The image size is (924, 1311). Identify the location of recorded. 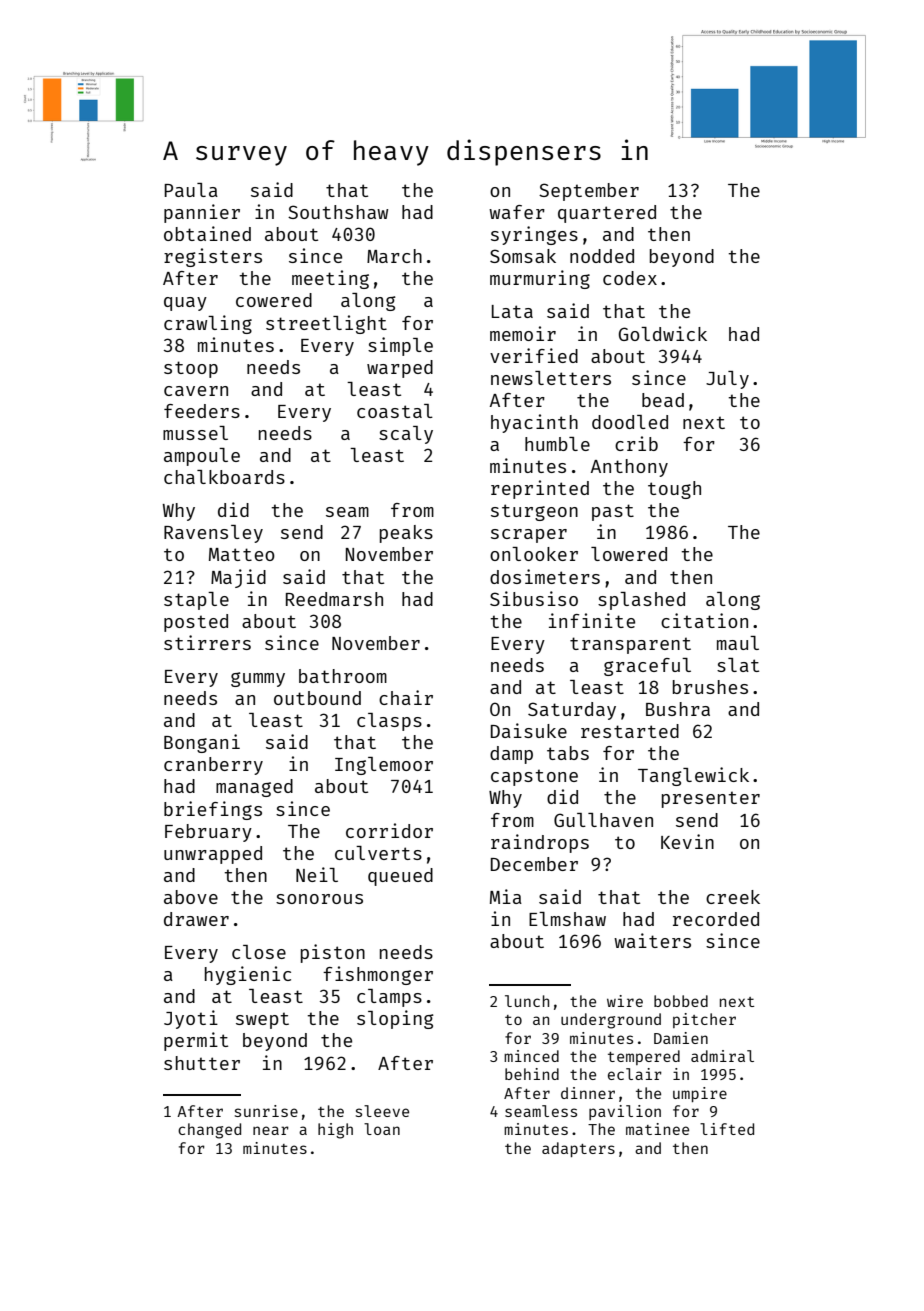
(716, 919).
